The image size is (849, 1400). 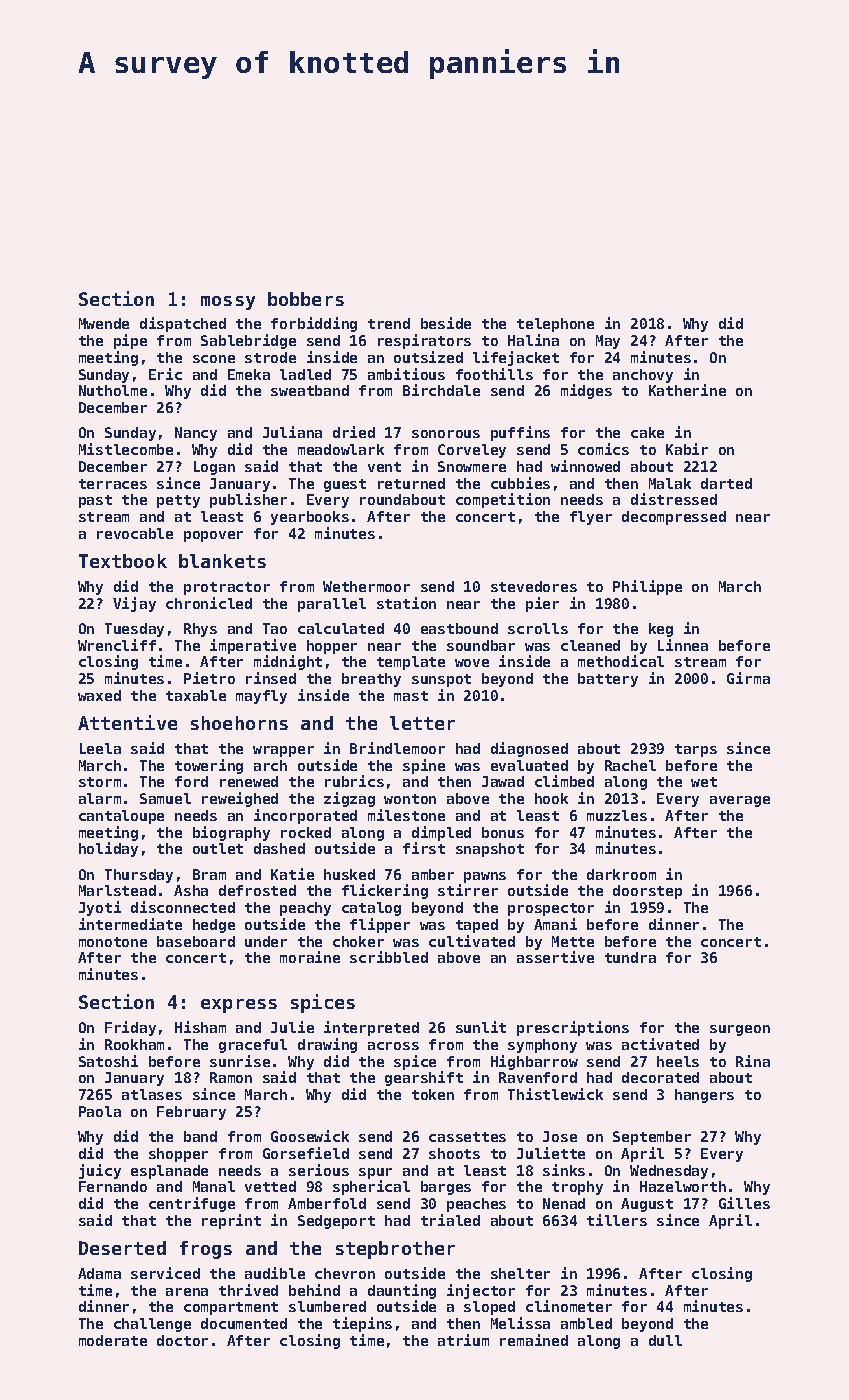 What do you see at coordinates (100, 748) in the document?
I see `Leela` at bounding box center [100, 748].
